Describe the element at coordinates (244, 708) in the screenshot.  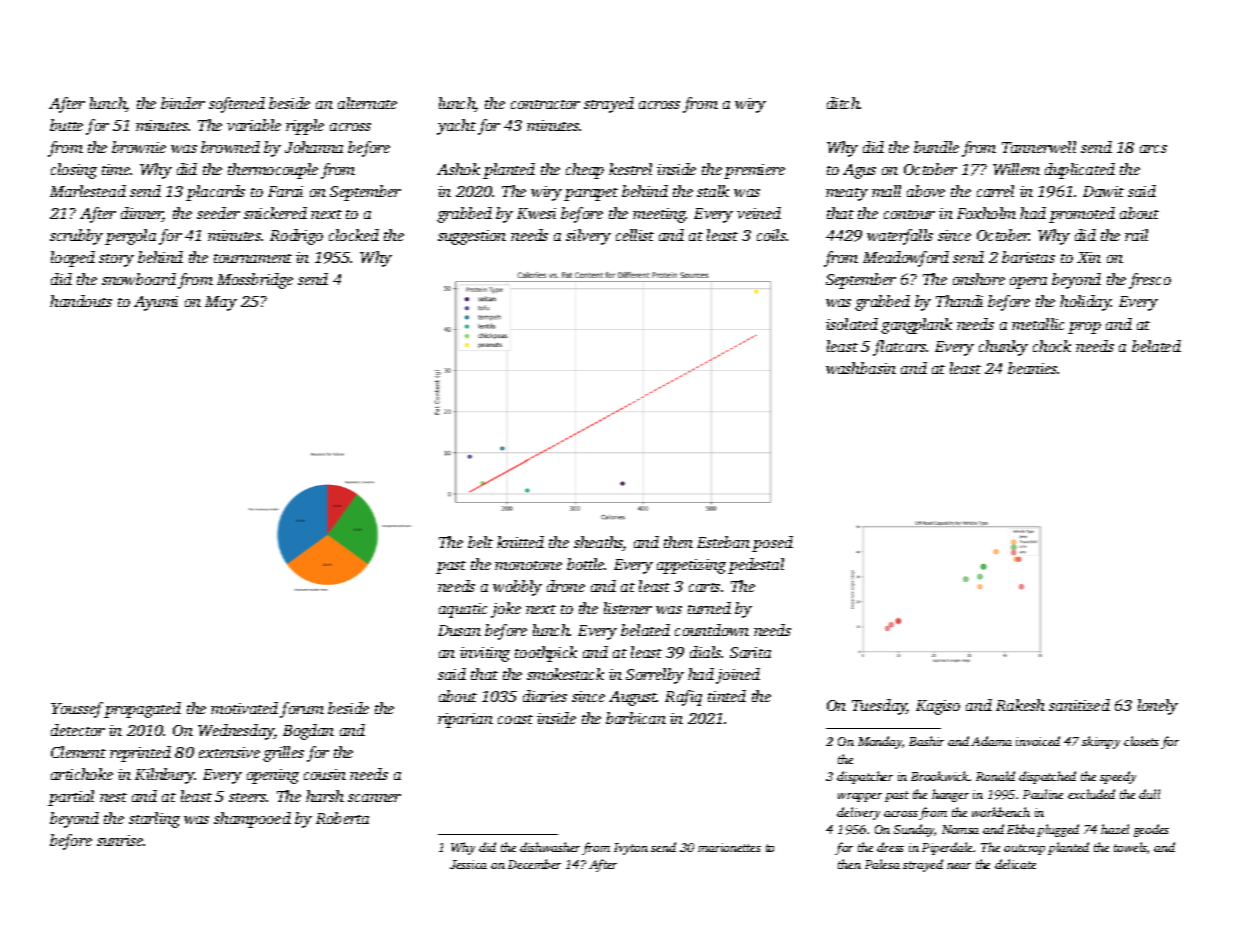
I see `motivated` at that location.
